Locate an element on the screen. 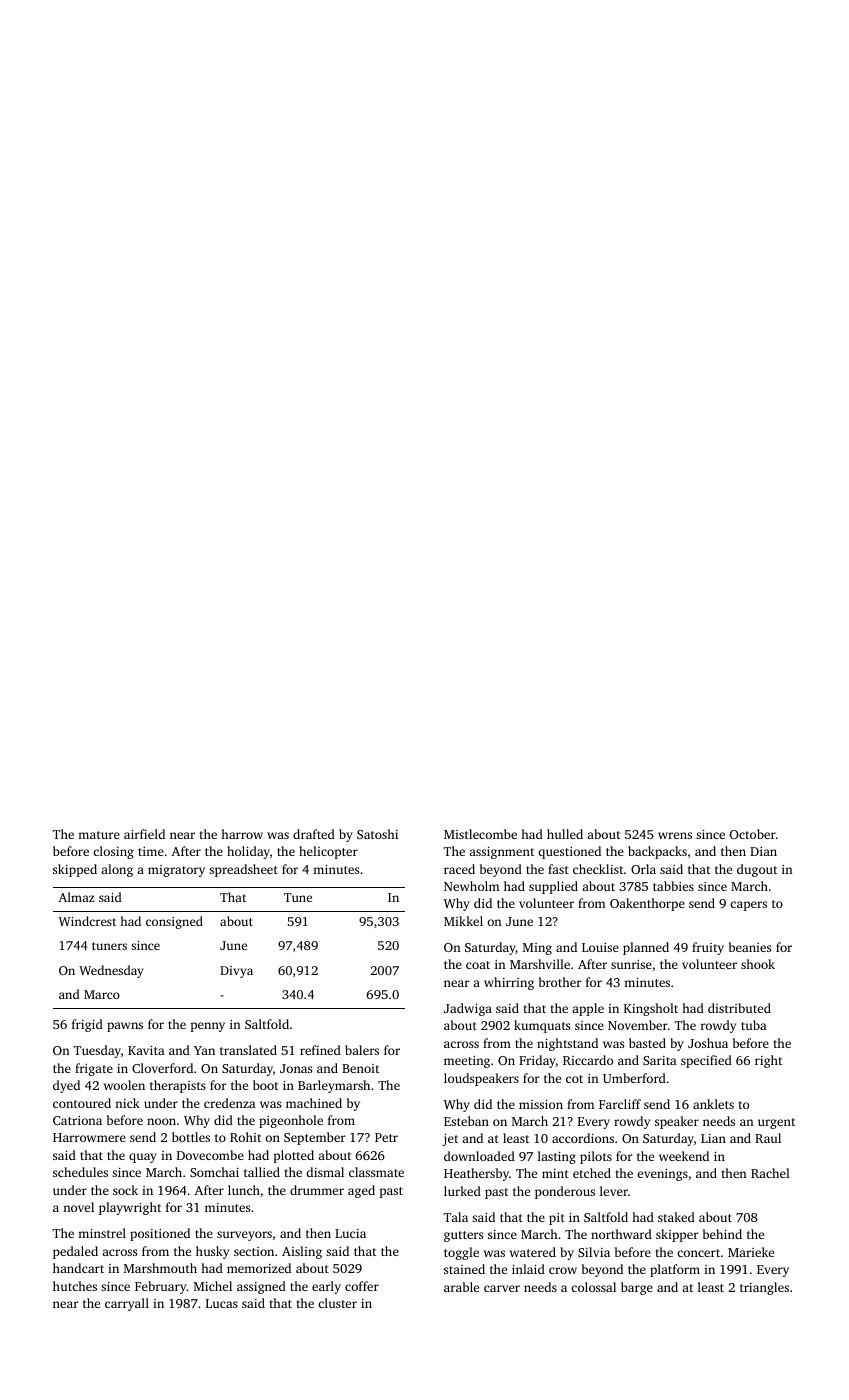 The image size is (849, 1400). basted is located at coordinates (647, 1043).
